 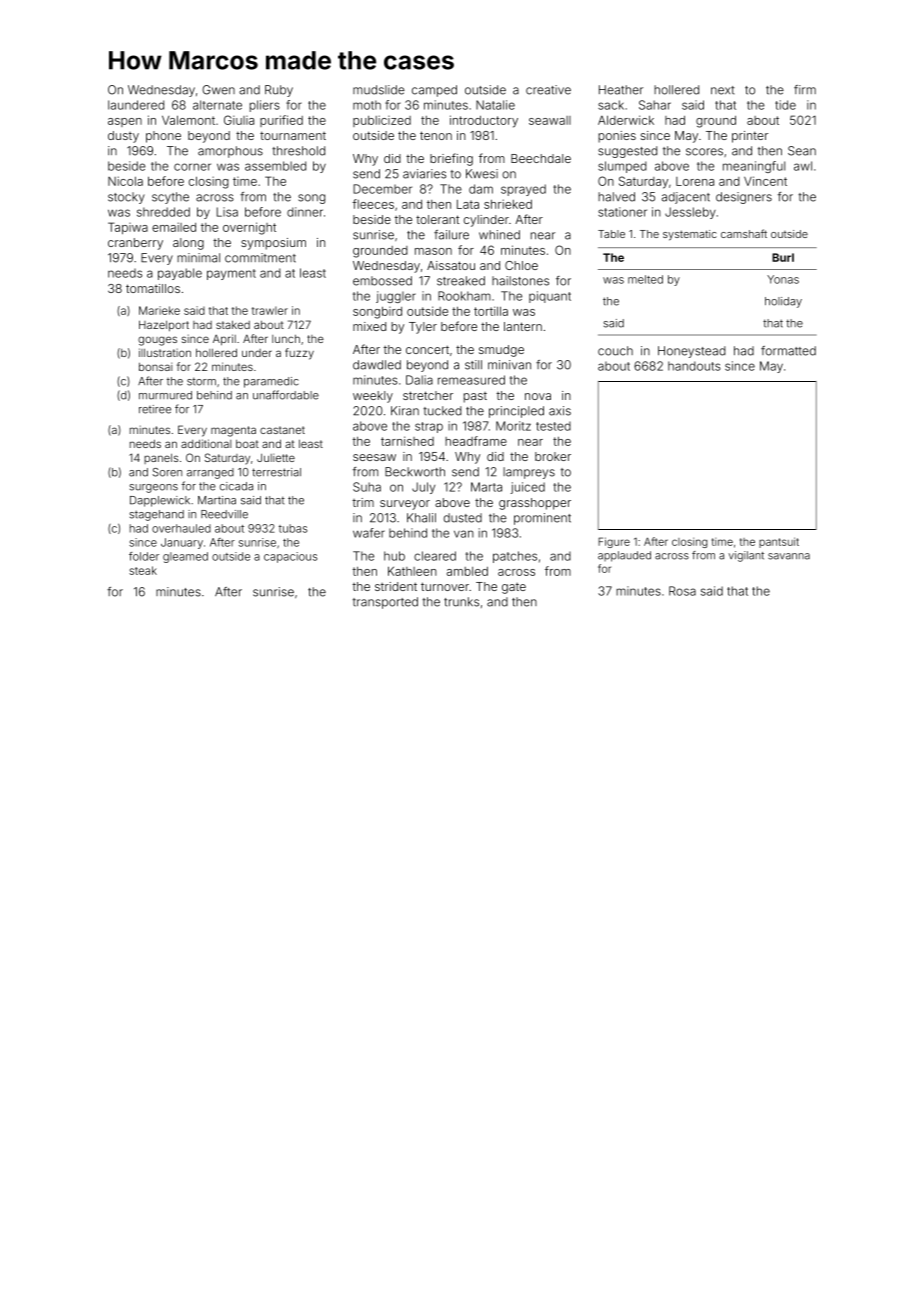 I want to click on camped, so click(x=434, y=91).
